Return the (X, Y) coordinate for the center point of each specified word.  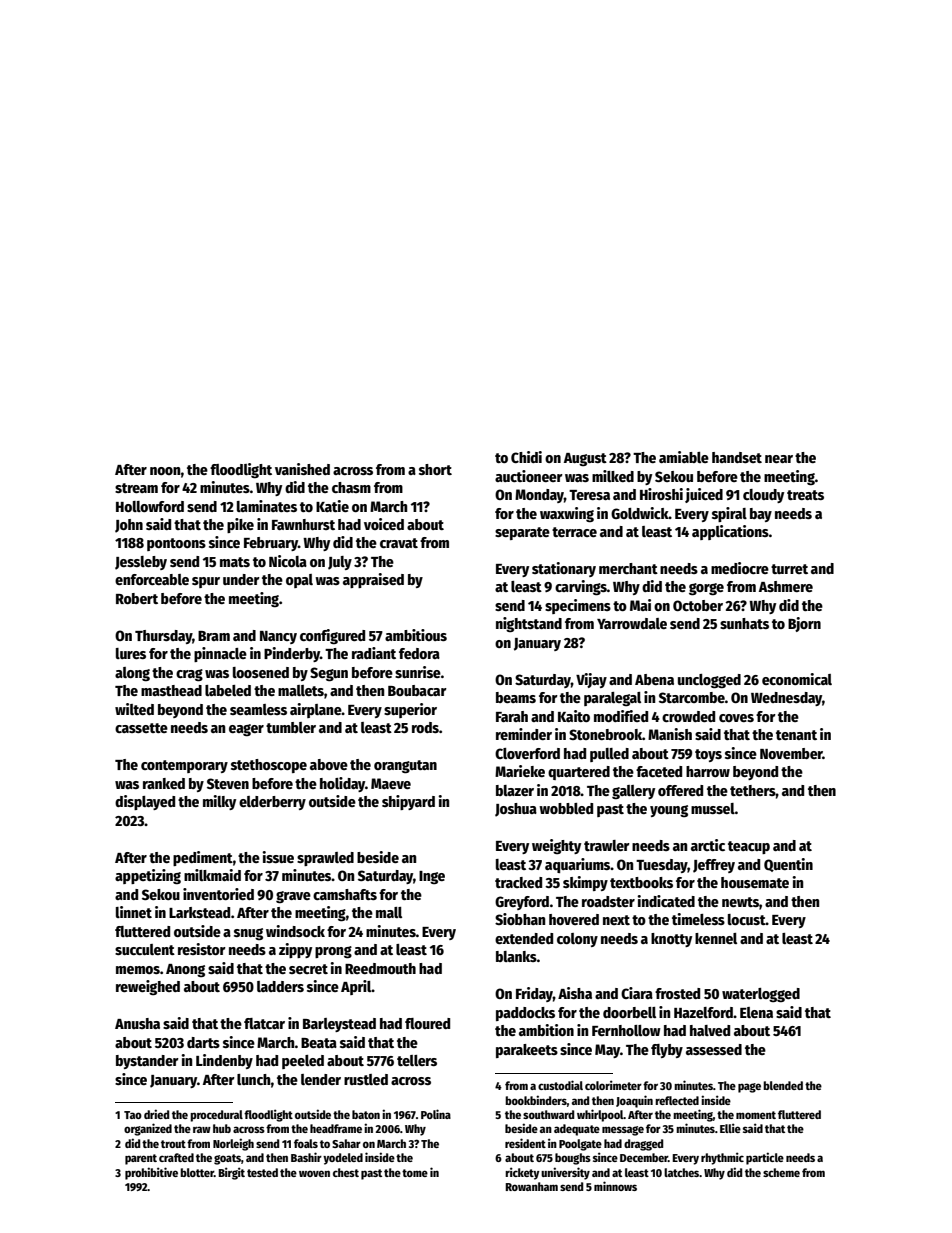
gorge (706, 589)
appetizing (148, 876)
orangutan (405, 767)
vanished (302, 469)
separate (522, 533)
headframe (336, 1128)
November (791, 753)
